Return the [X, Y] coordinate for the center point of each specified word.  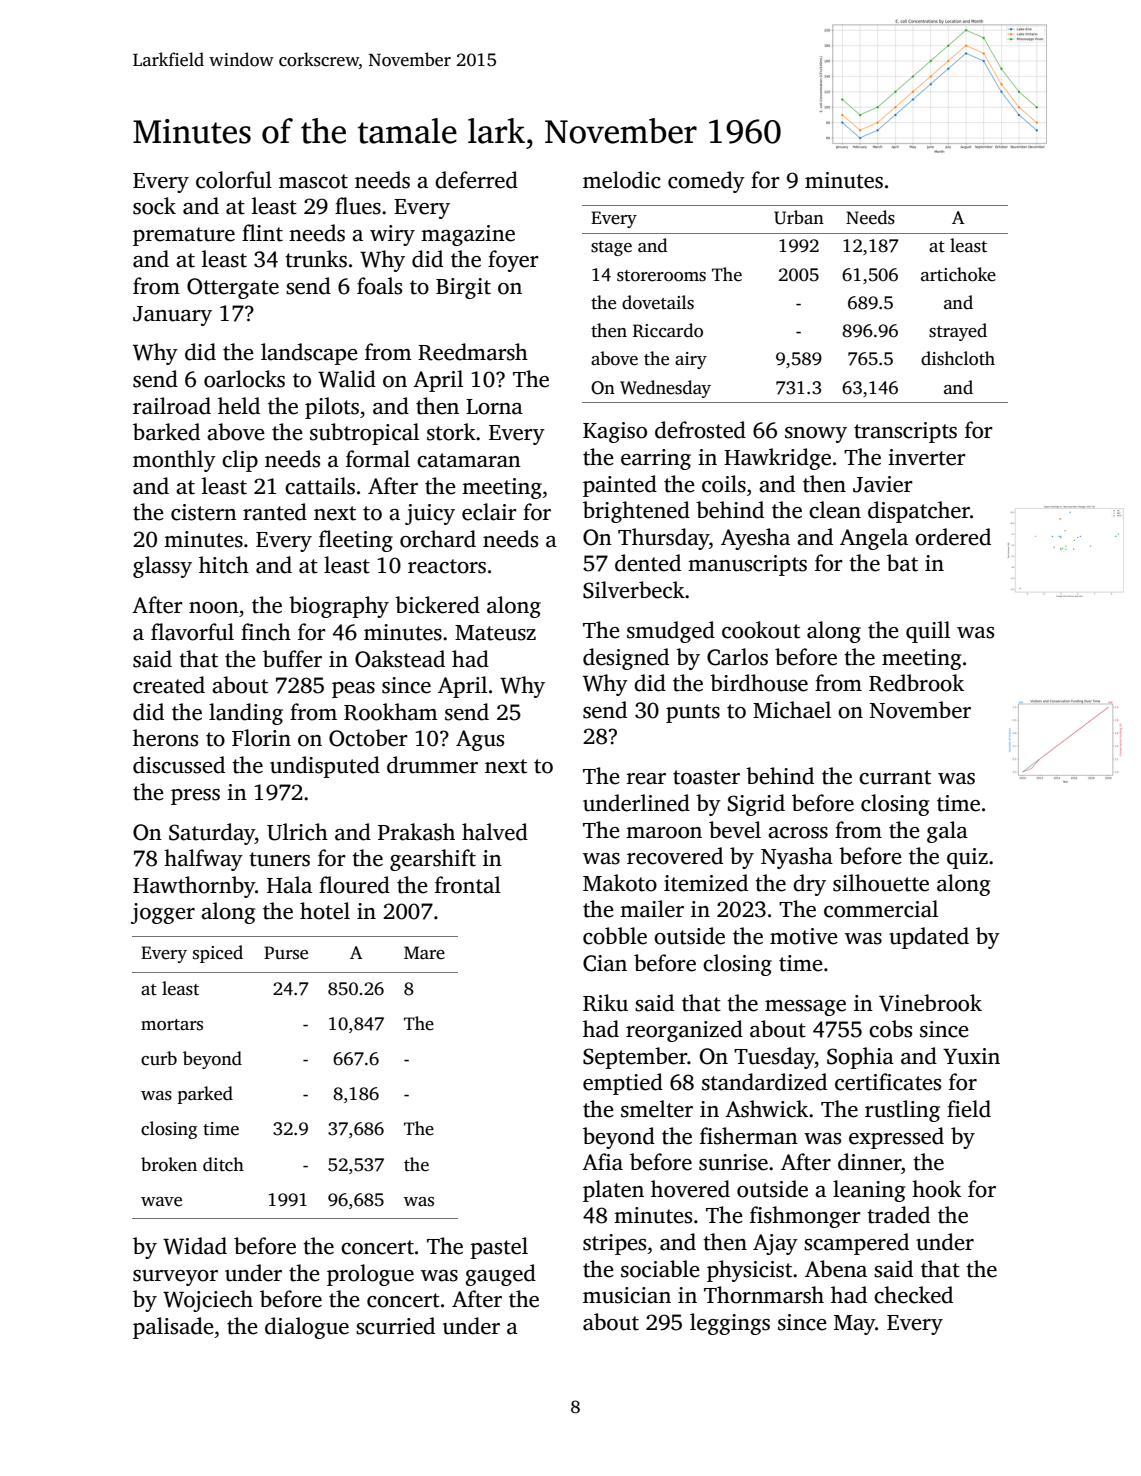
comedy [706, 182]
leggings [730, 1324]
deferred [476, 180]
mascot [313, 181]
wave [161, 1202]
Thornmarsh [764, 1295]
